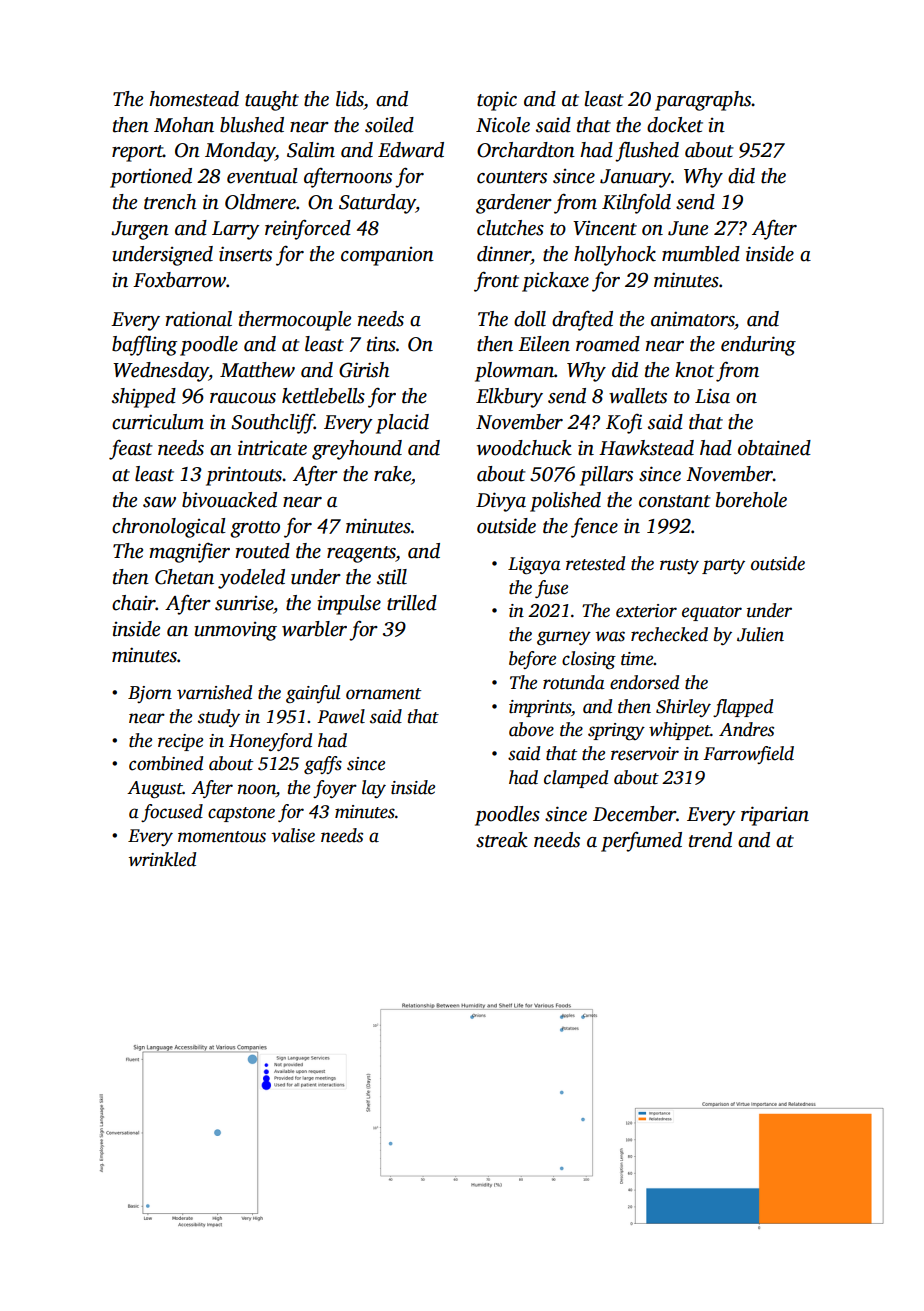 This page has height=1311, width=924. Describe the element at coordinates (293, 835) in the page. I see `valise` at that location.
